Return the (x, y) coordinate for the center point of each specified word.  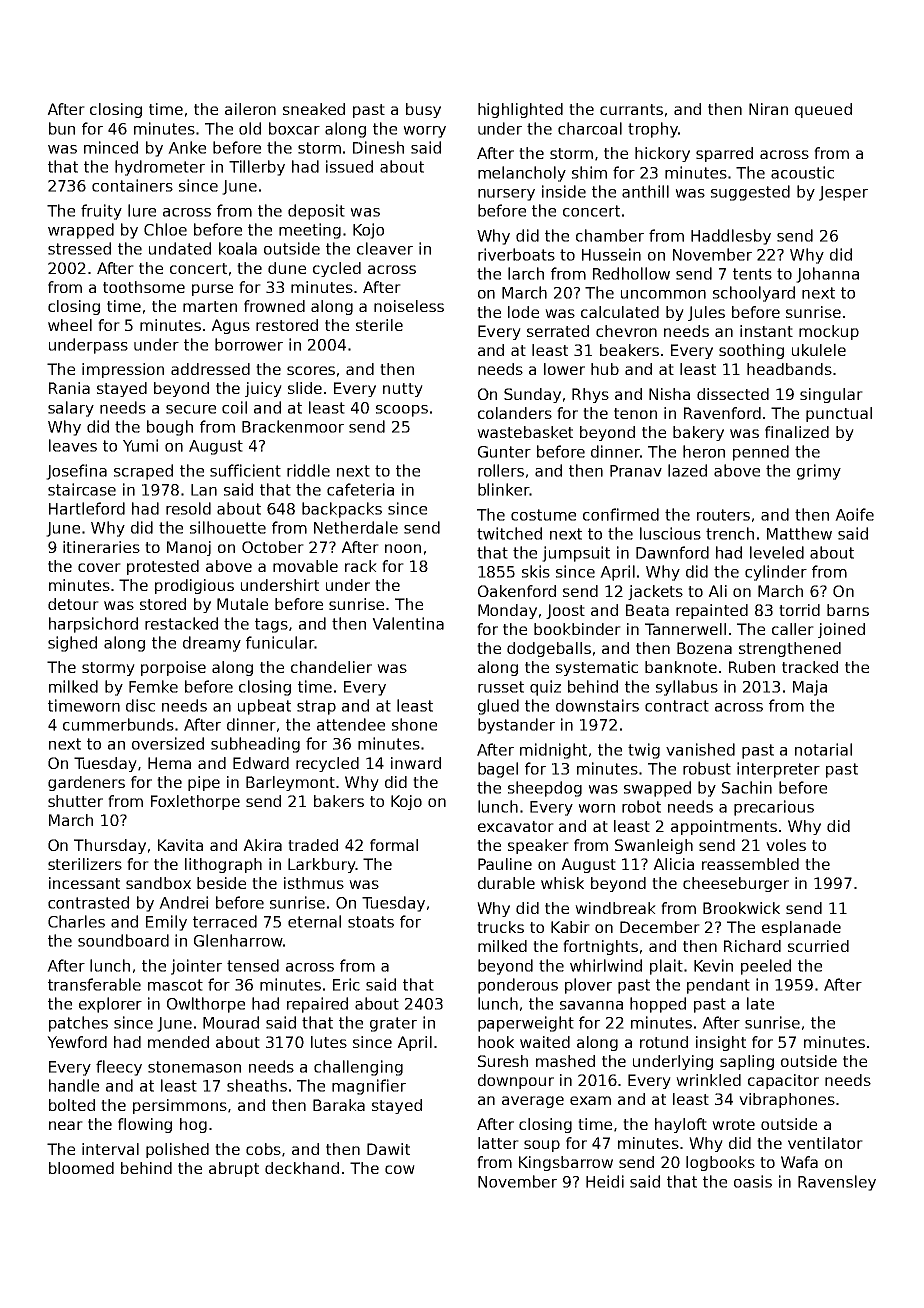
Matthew (799, 533)
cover (99, 567)
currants (631, 109)
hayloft (681, 1125)
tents (752, 274)
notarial (823, 749)
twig (644, 751)
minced (111, 147)
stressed (79, 248)
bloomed (81, 1168)
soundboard (123, 940)
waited (545, 1042)
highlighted (520, 110)
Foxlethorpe (195, 802)
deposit (316, 212)
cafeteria (360, 489)
